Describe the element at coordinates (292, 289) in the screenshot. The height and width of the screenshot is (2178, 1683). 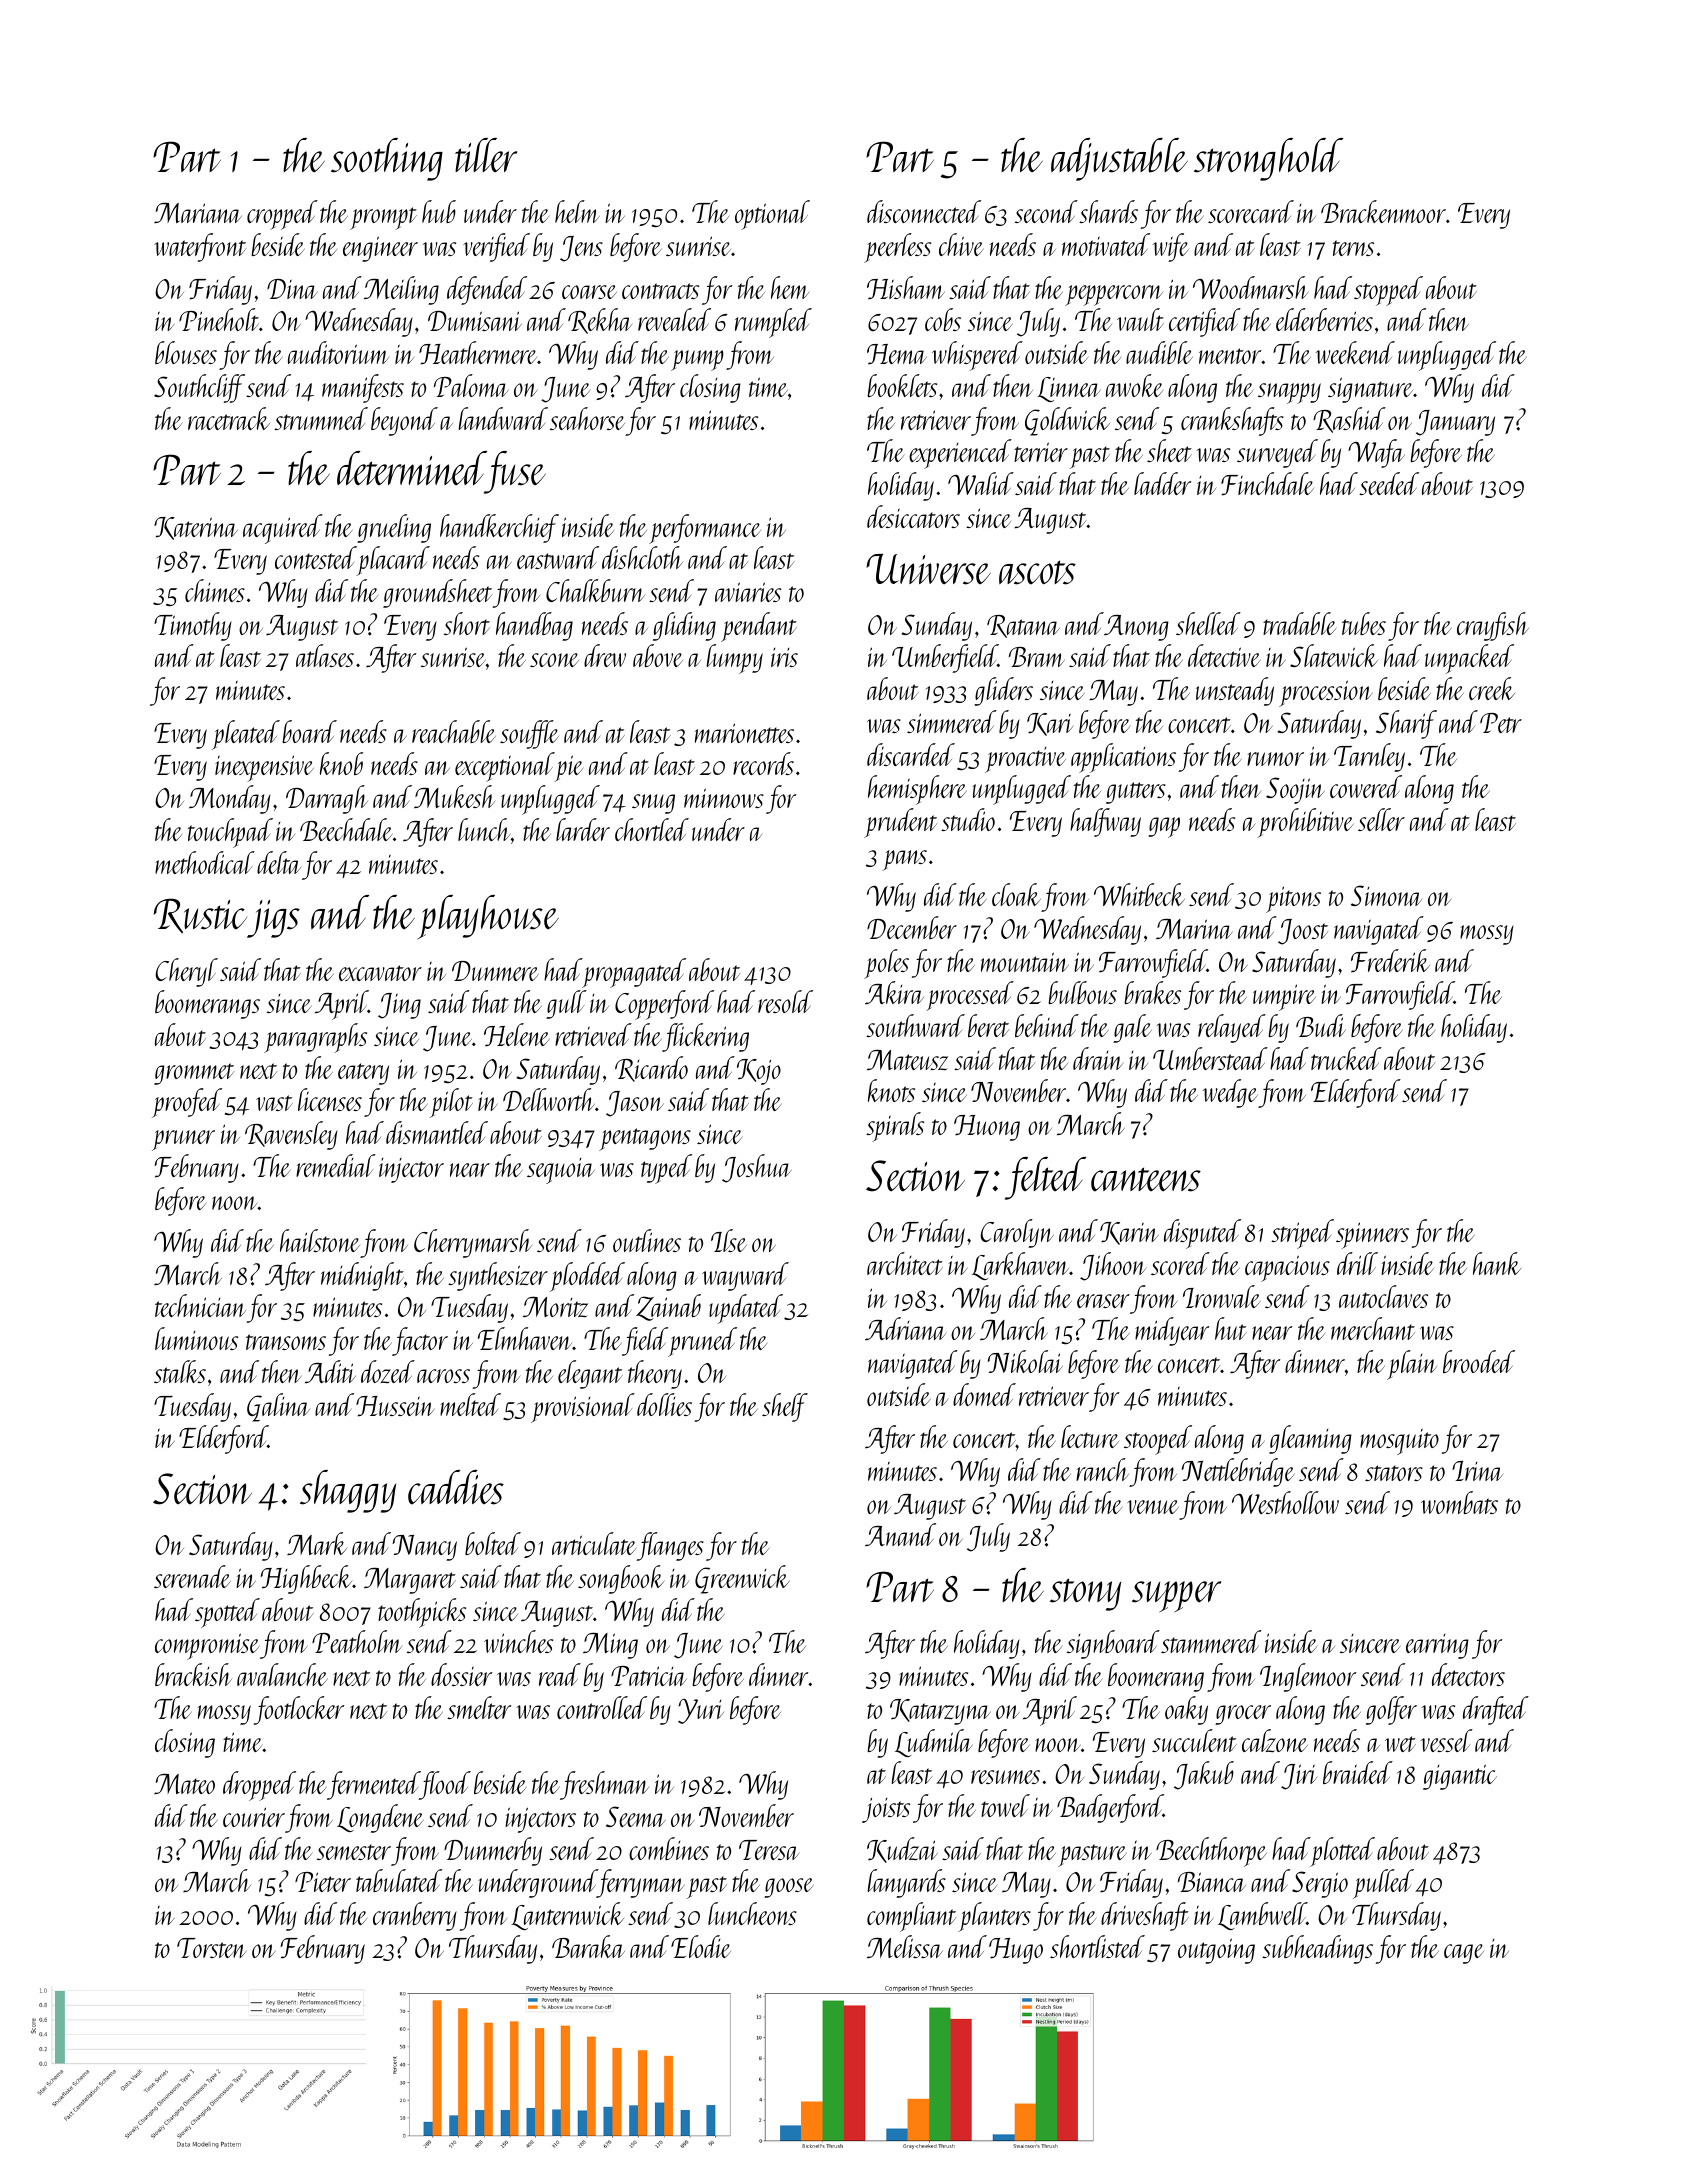
I see `Dina` at that location.
